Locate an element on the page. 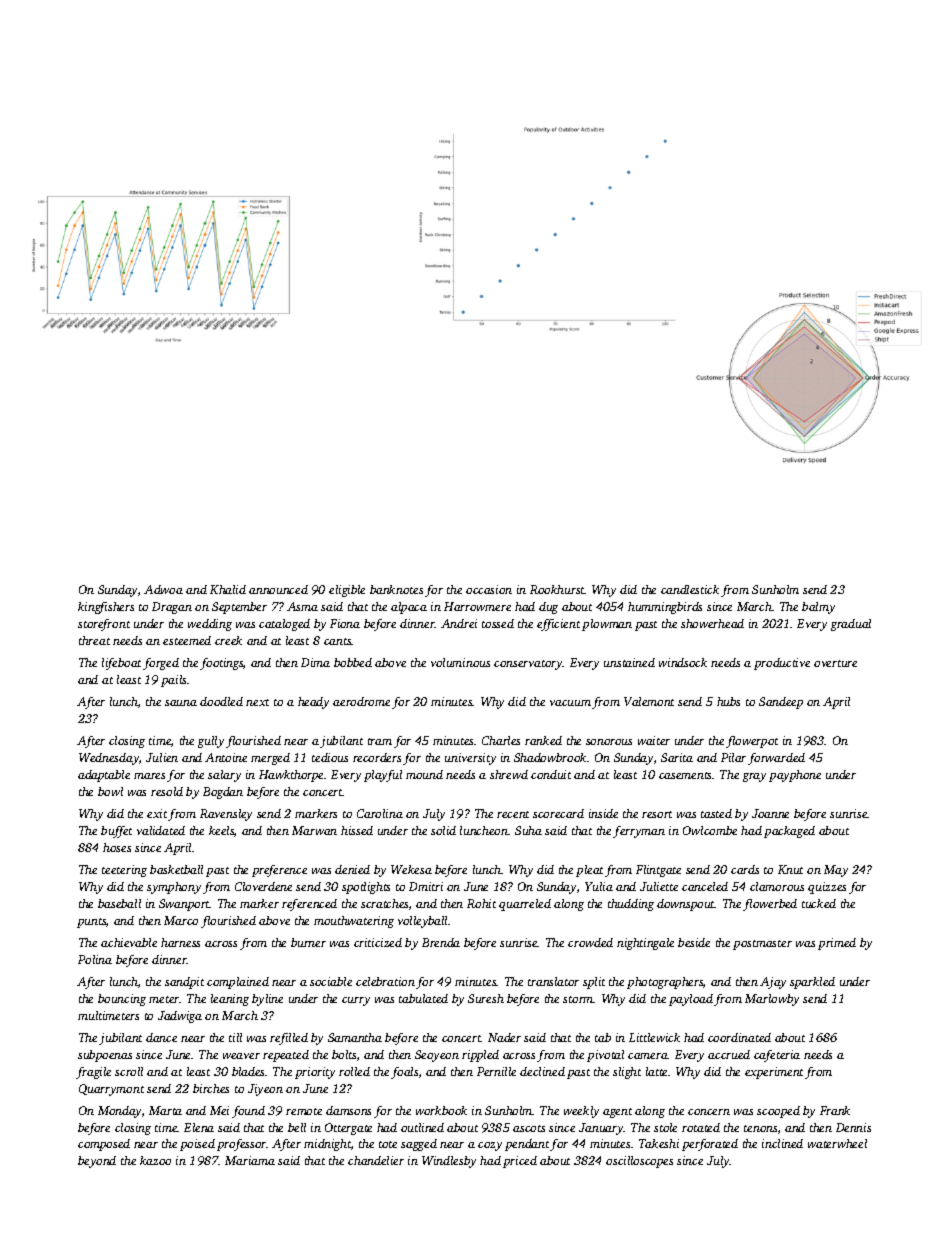 The image size is (952, 1233). till is located at coordinates (235, 1037).
